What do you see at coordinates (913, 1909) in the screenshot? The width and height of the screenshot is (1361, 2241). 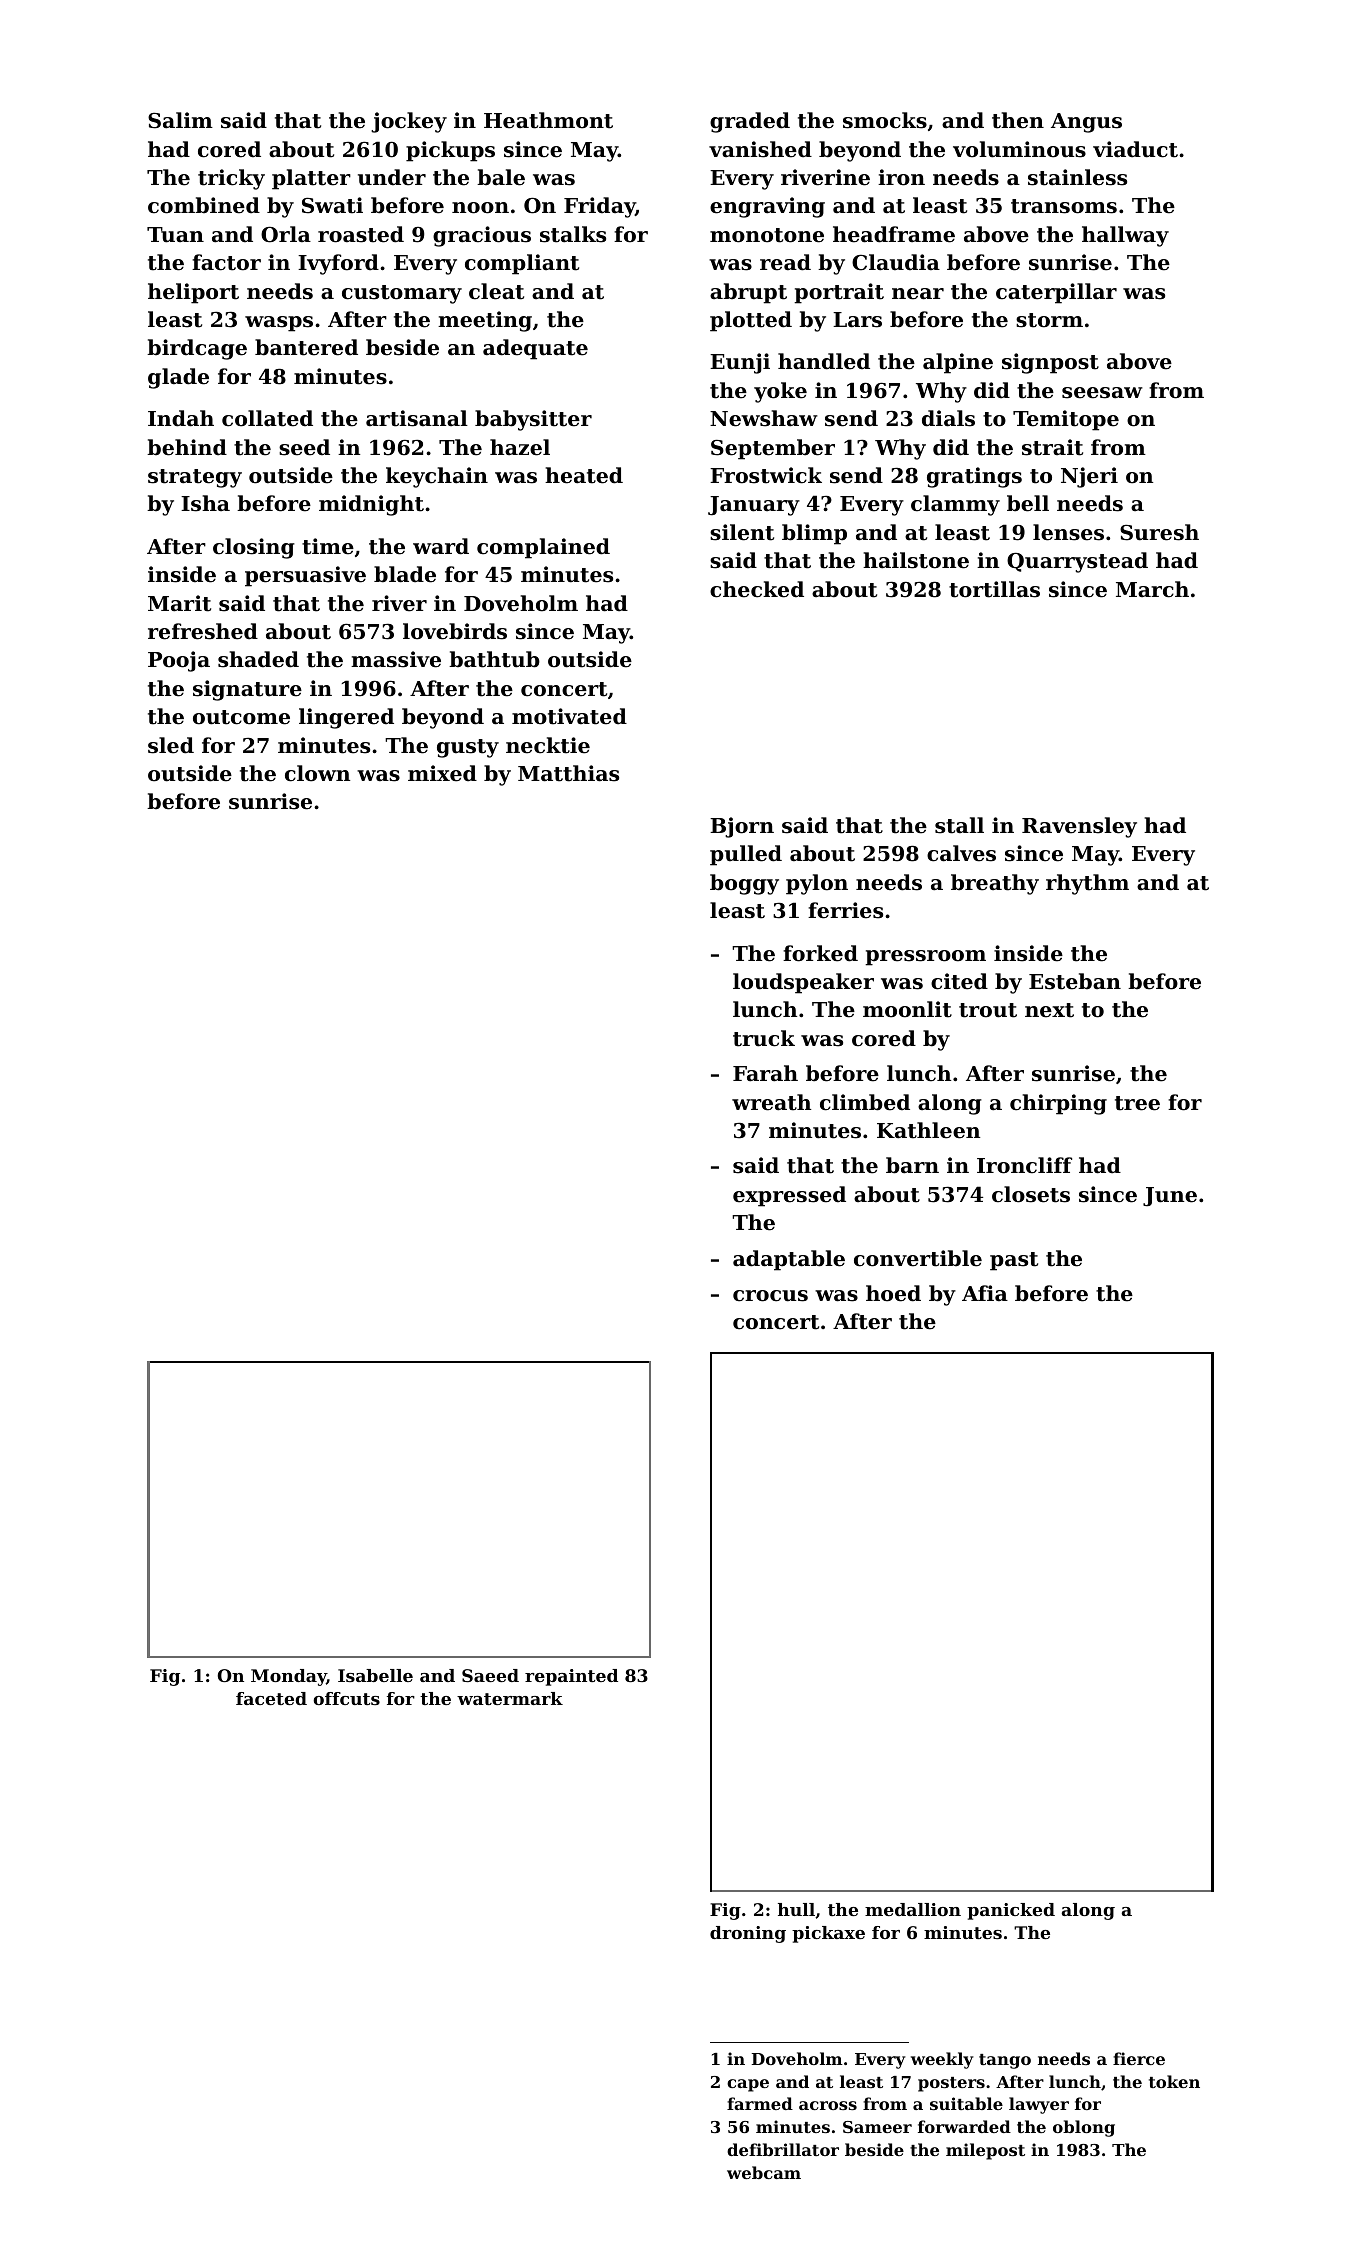 I see `medallion` at bounding box center [913, 1909].
